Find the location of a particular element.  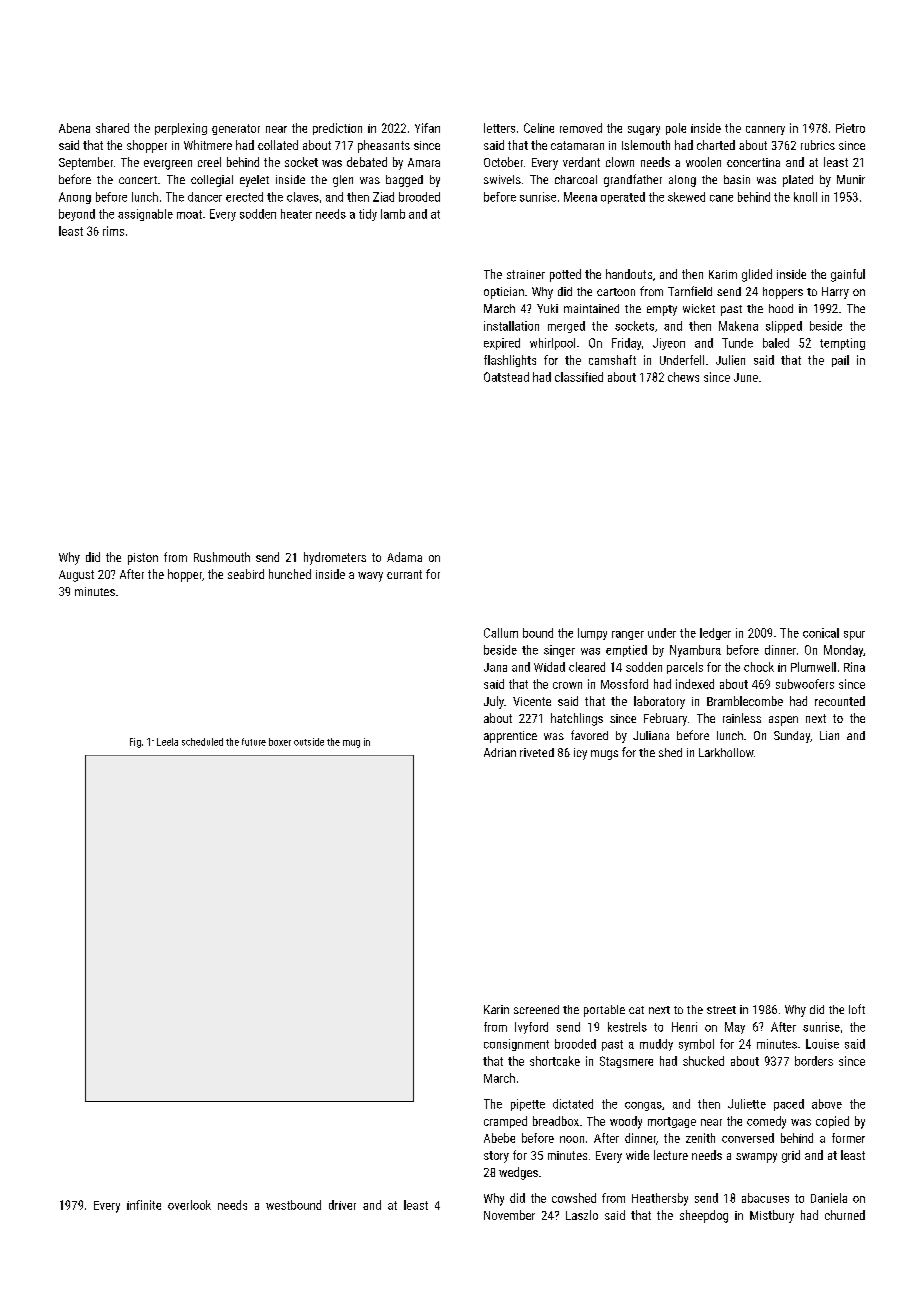

rims is located at coordinates (113, 231).
